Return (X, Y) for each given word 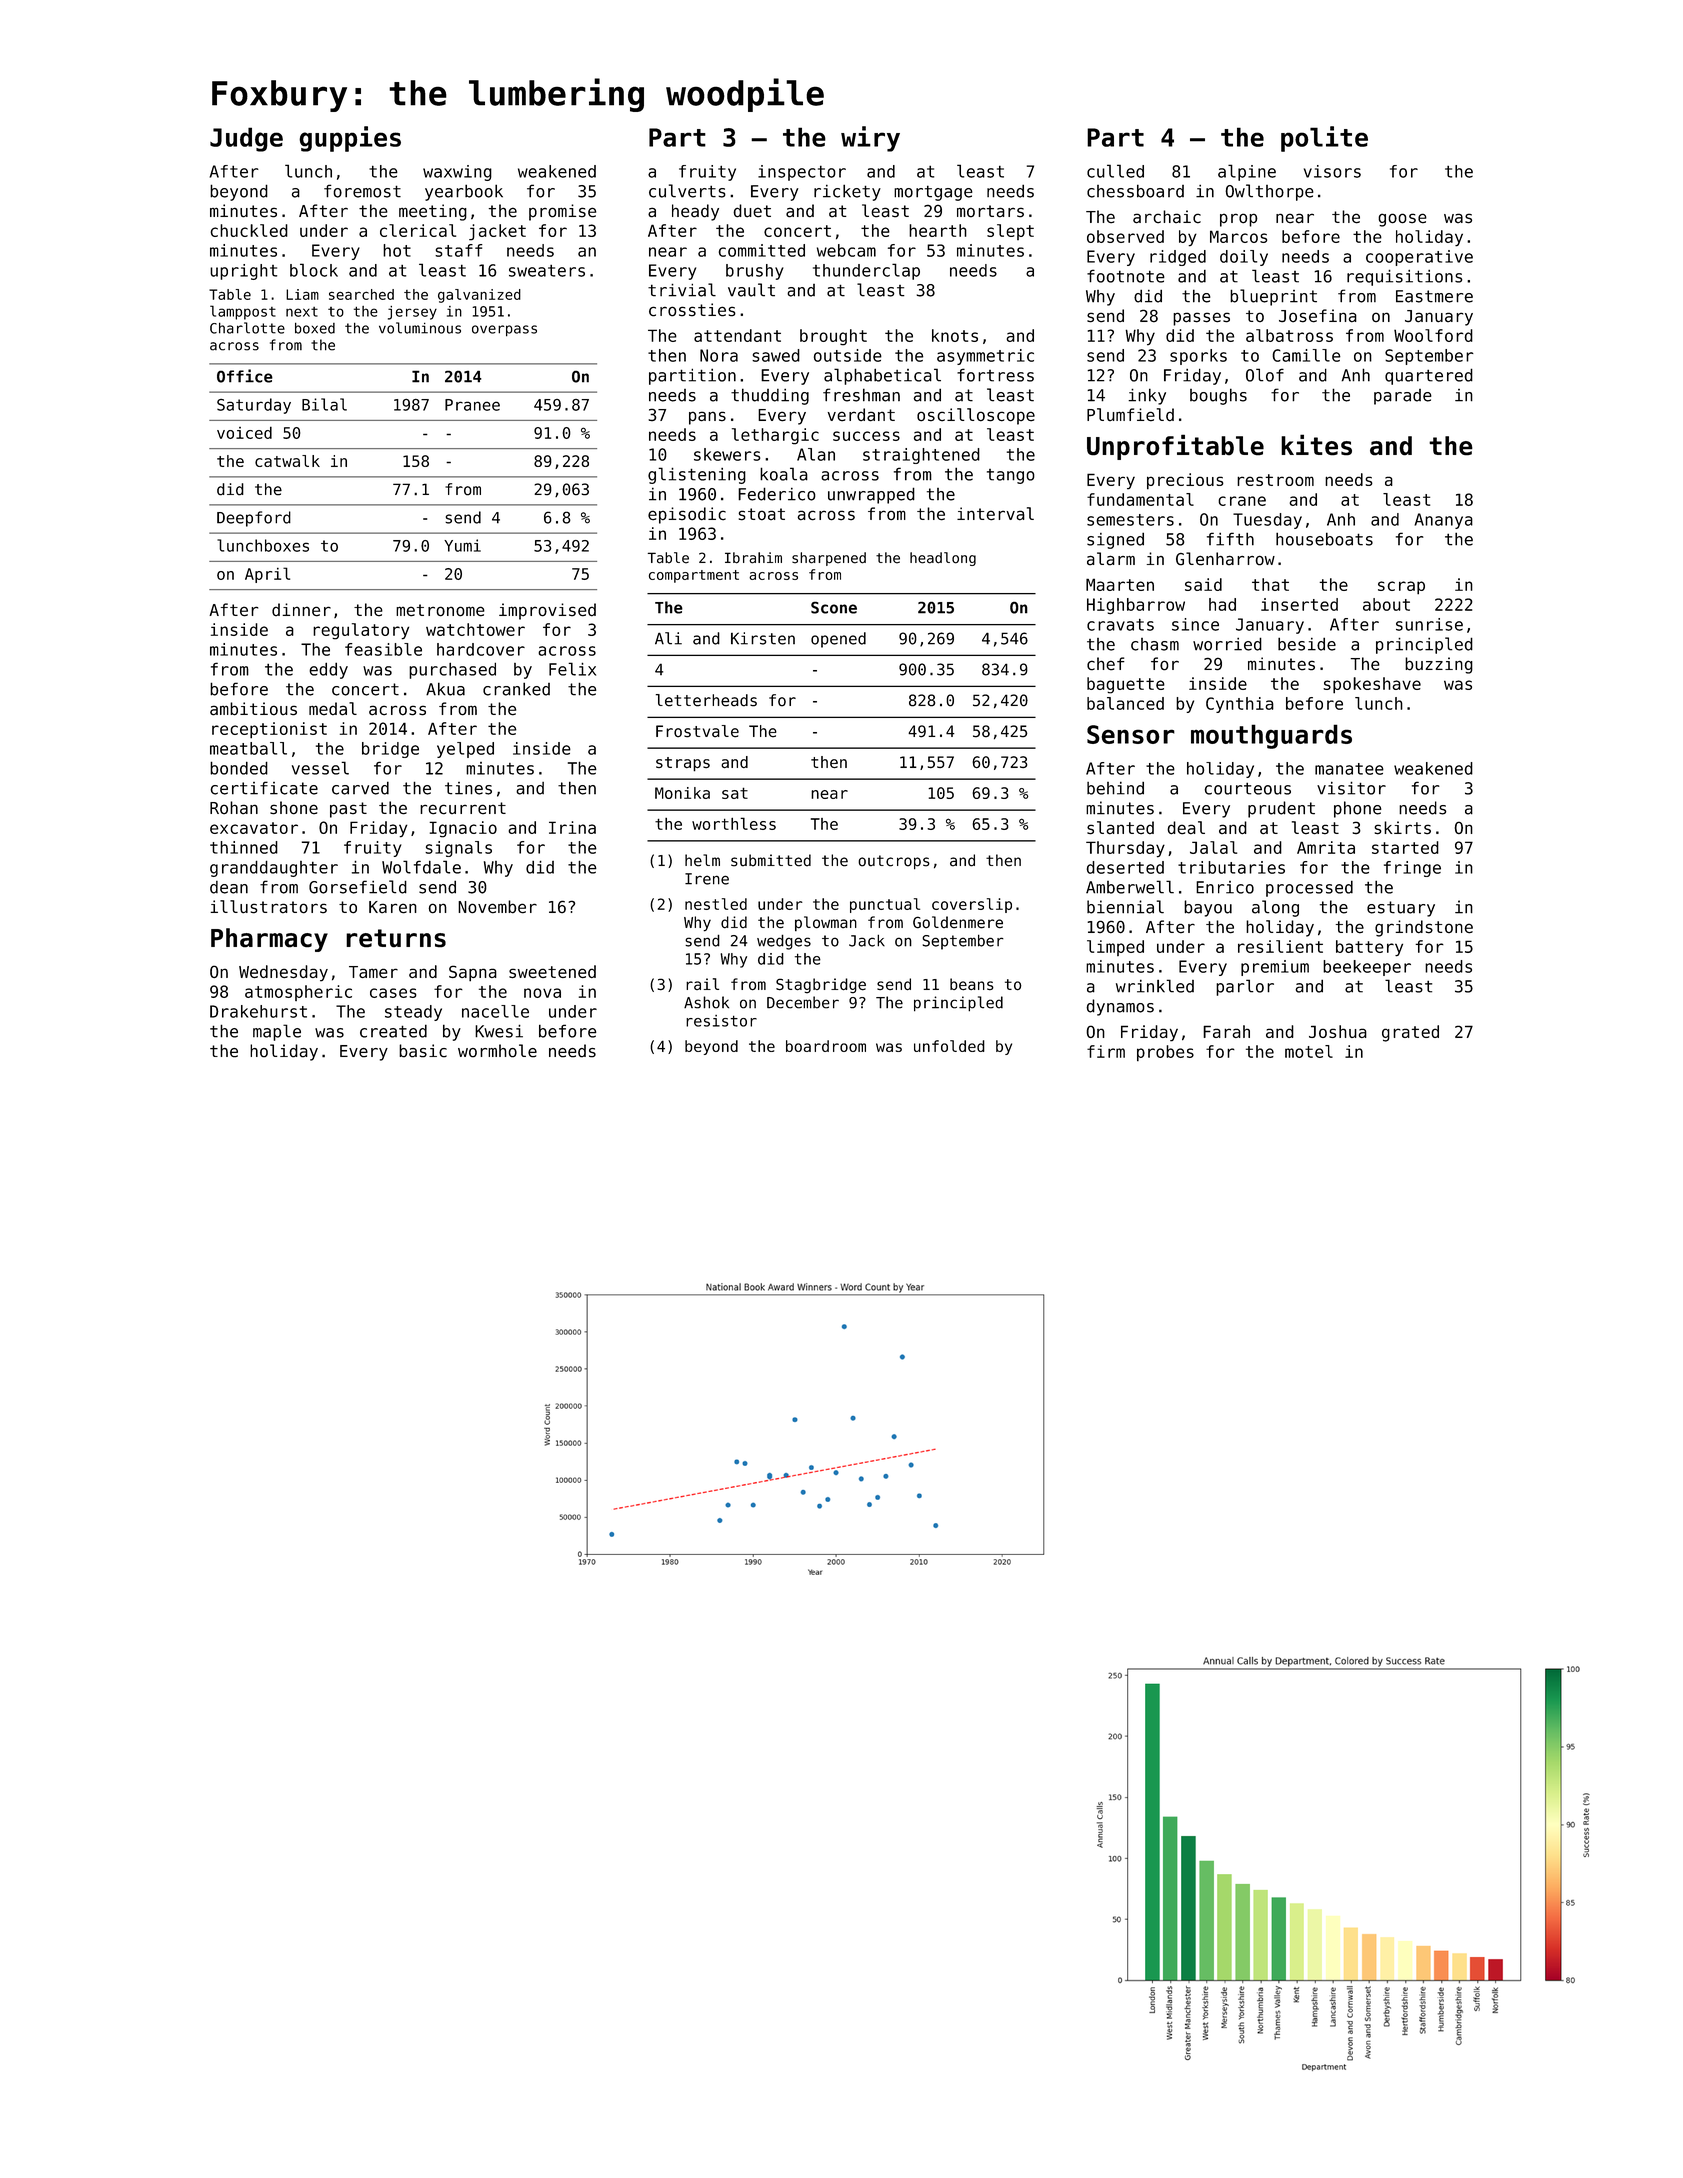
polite (1324, 139)
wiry (870, 139)
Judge (246, 139)
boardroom (826, 1046)
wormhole (497, 1051)
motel (1309, 1051)
